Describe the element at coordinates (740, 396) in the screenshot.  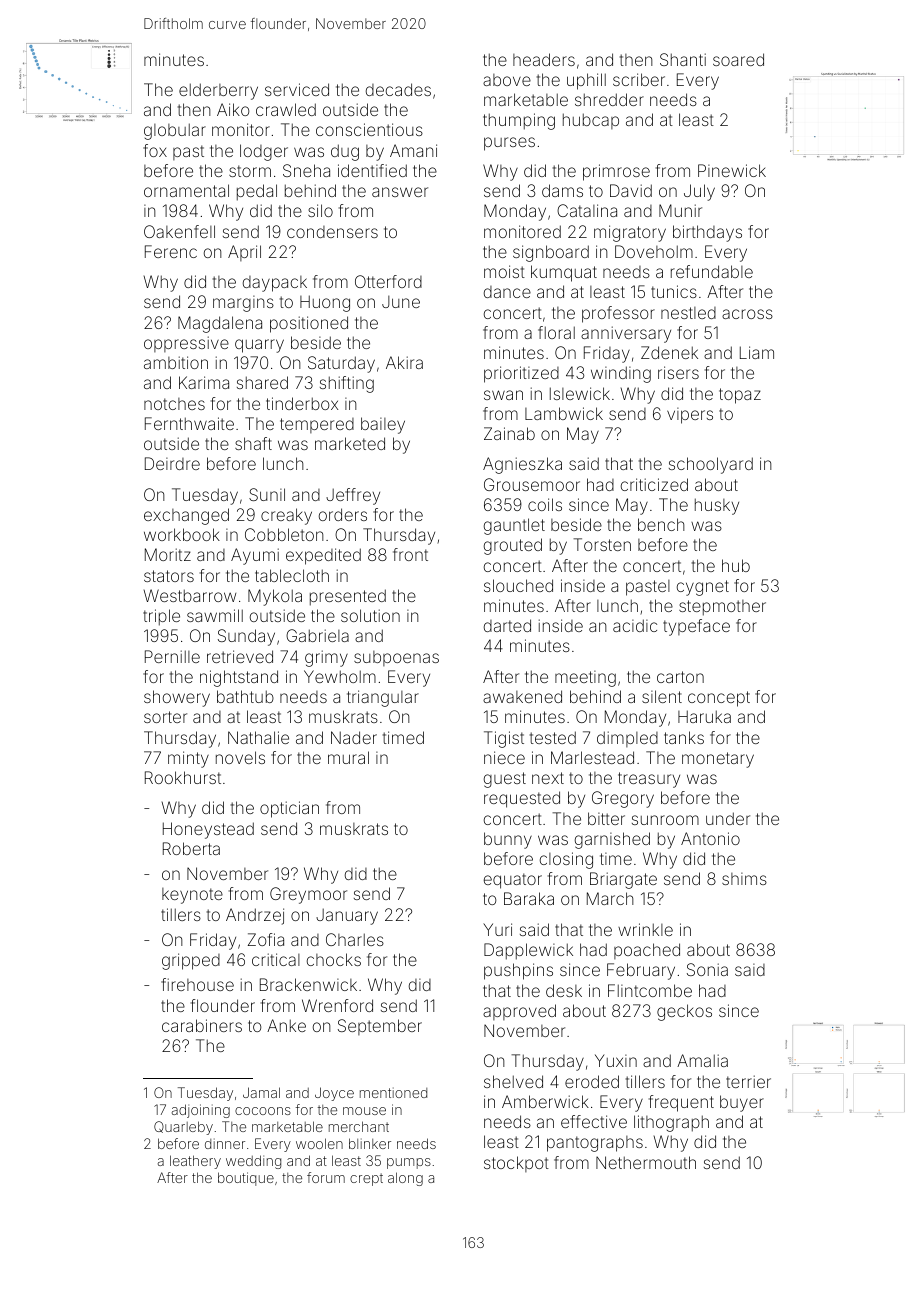
I see `topaz` at that location.
